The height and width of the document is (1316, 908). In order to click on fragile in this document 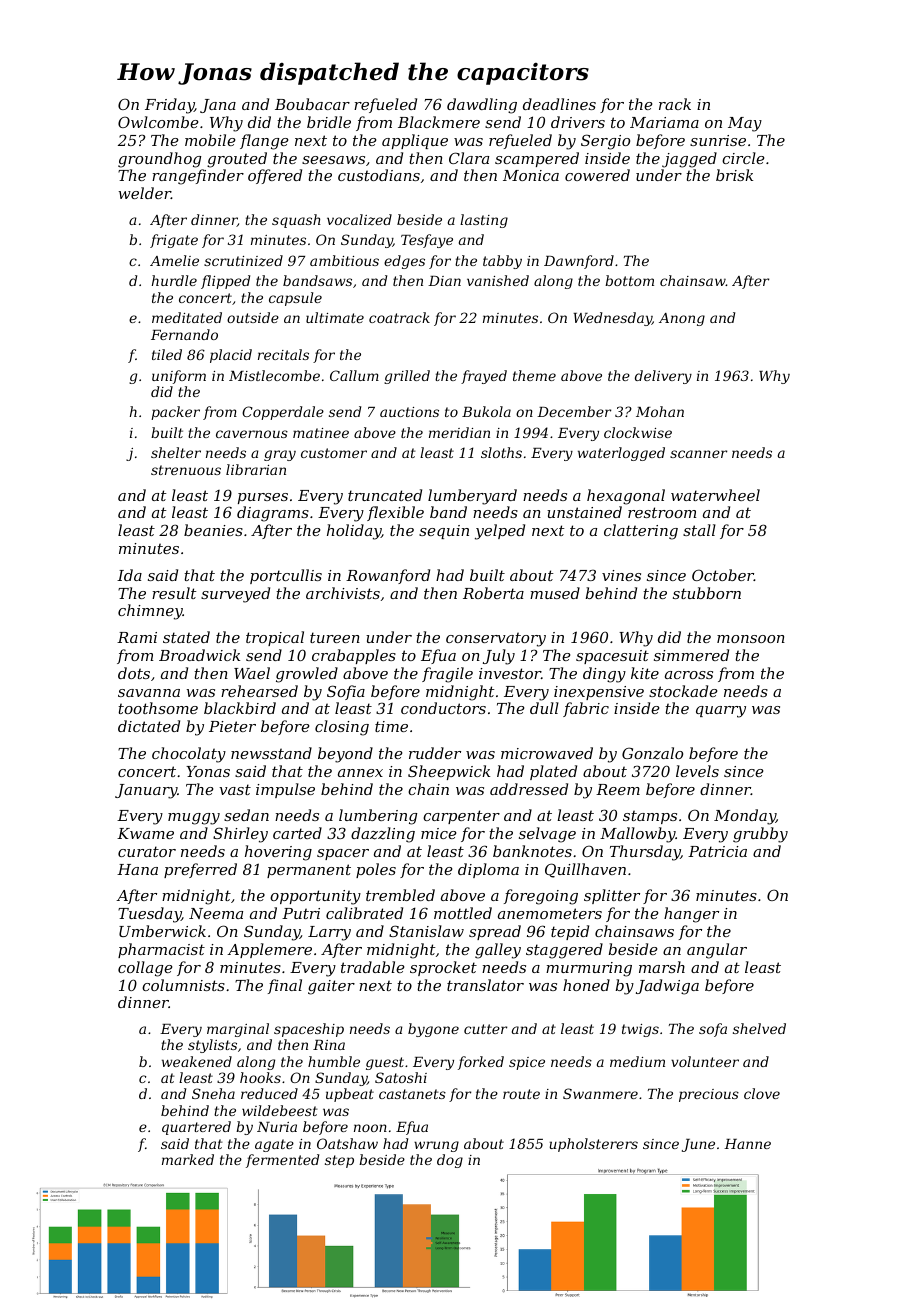, I will do `click(447, 675)`.
